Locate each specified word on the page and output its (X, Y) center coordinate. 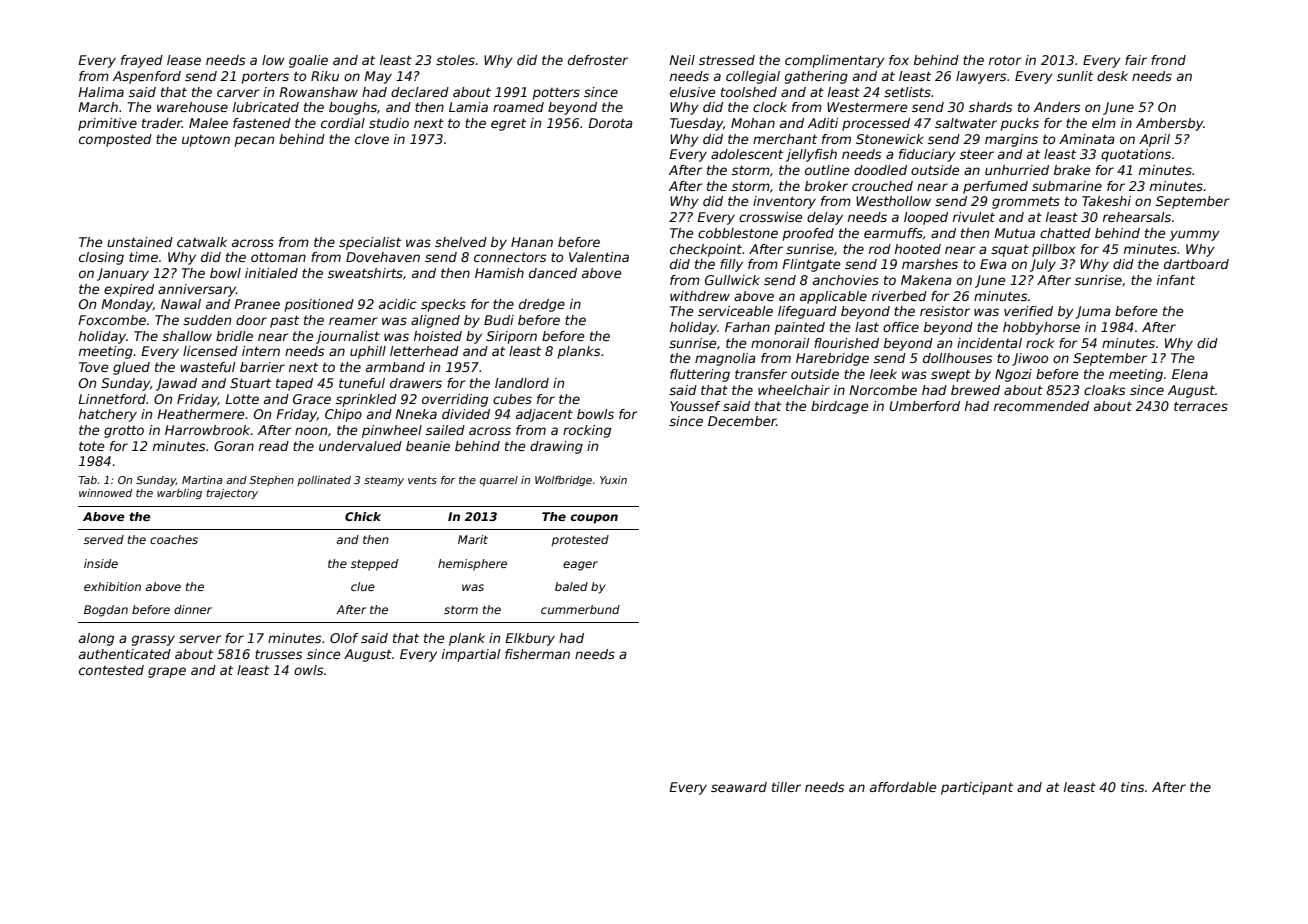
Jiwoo (1030, 359)
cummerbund (580, 609)
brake (1072, 170)
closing (101, 258)
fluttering (700, 375)
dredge (542, 305)
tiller (786, 787)
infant (1176, 280)
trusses (278, 654)
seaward (739, 787)
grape (167, 672)
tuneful (362, 383)
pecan (254, 141)
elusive (693, 92)
